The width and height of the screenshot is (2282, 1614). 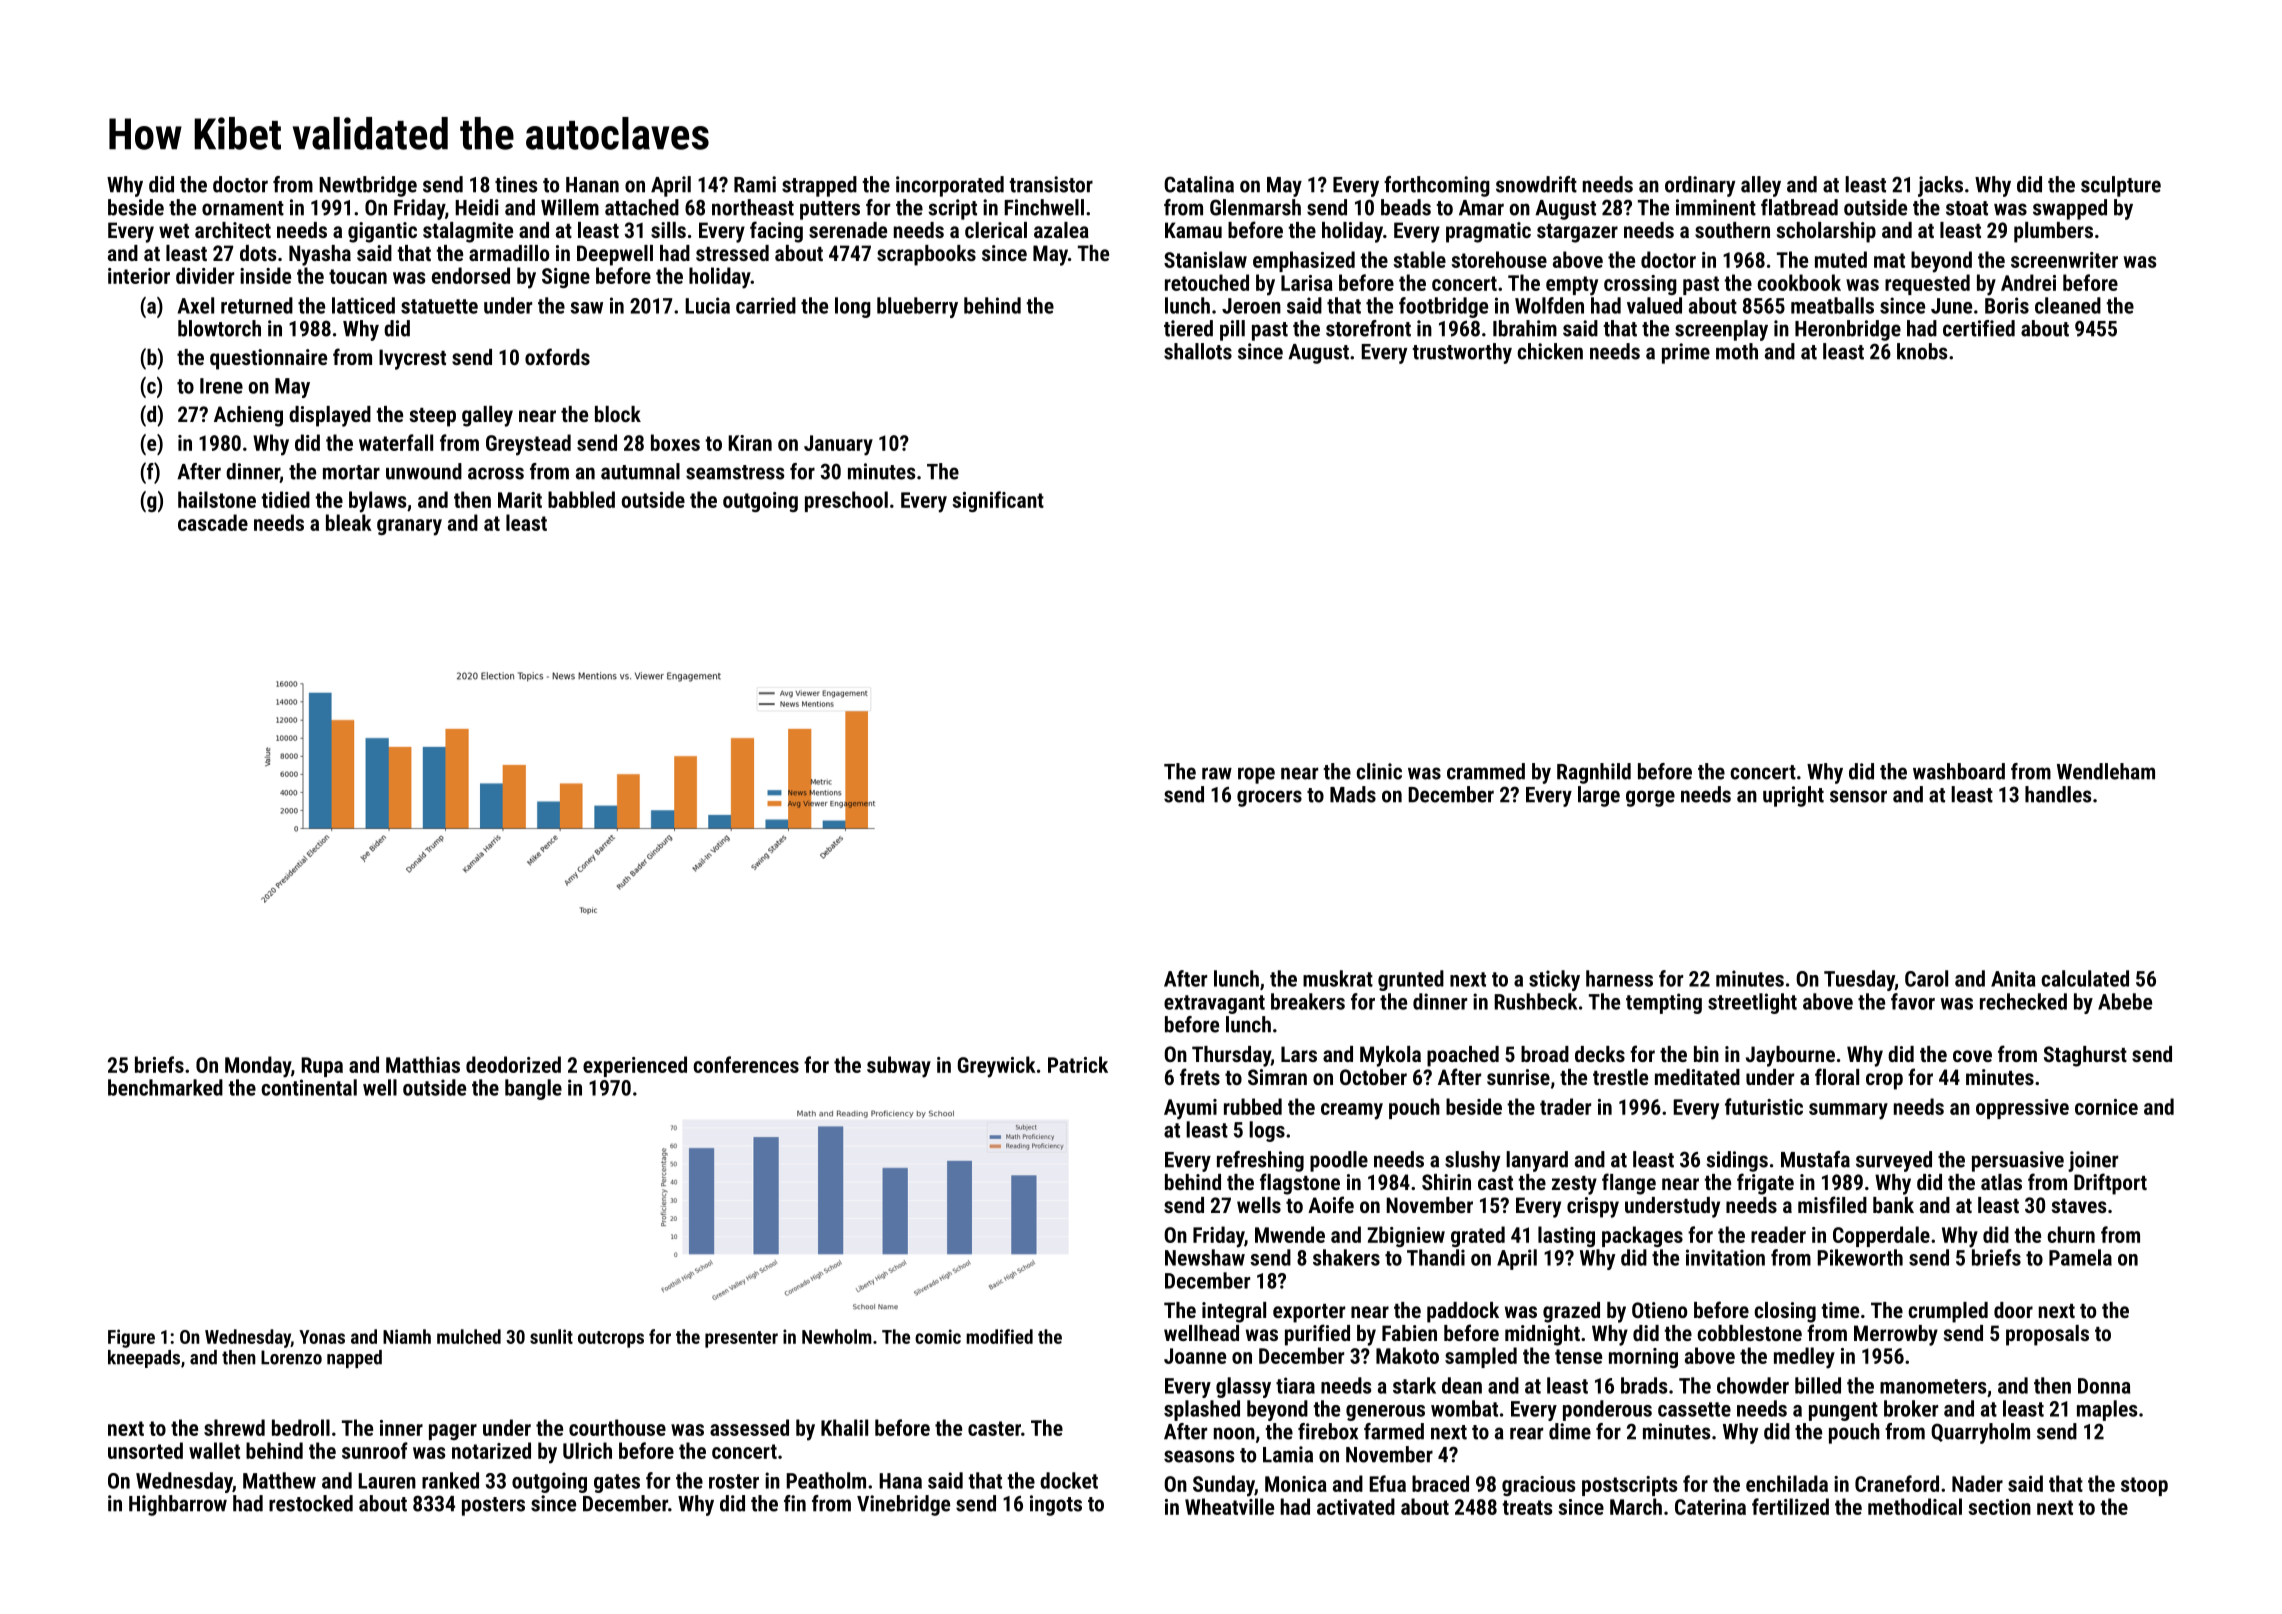 I want to click on cascade, so click(x=213, y=522).
